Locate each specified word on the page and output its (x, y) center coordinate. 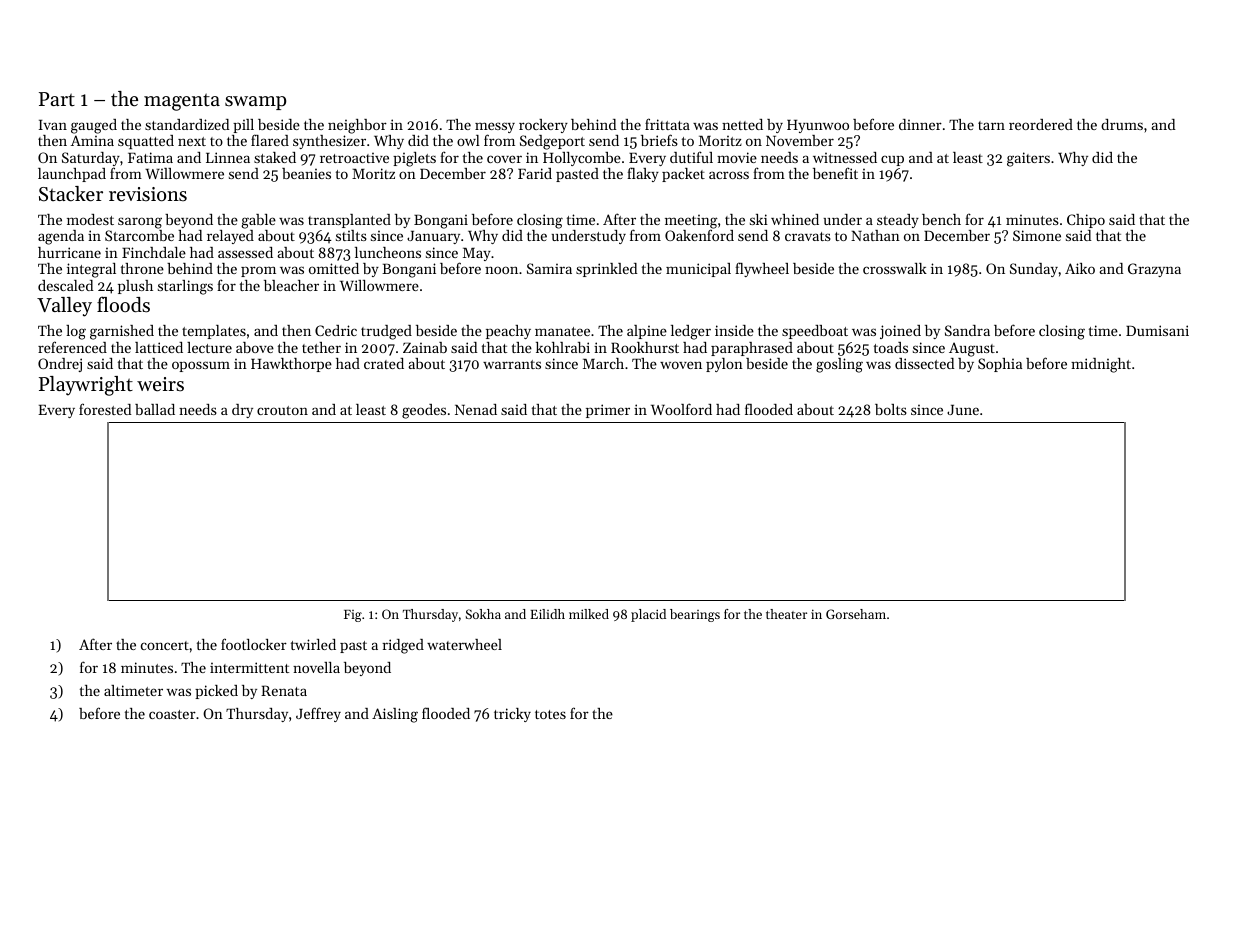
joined (900, 332)
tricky (512, 715)
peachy (508, 332)
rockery (543, 126)
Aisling (395, 715)
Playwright (86, 386)
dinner (920, 124)
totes (550, 714)
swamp (255, 103)
